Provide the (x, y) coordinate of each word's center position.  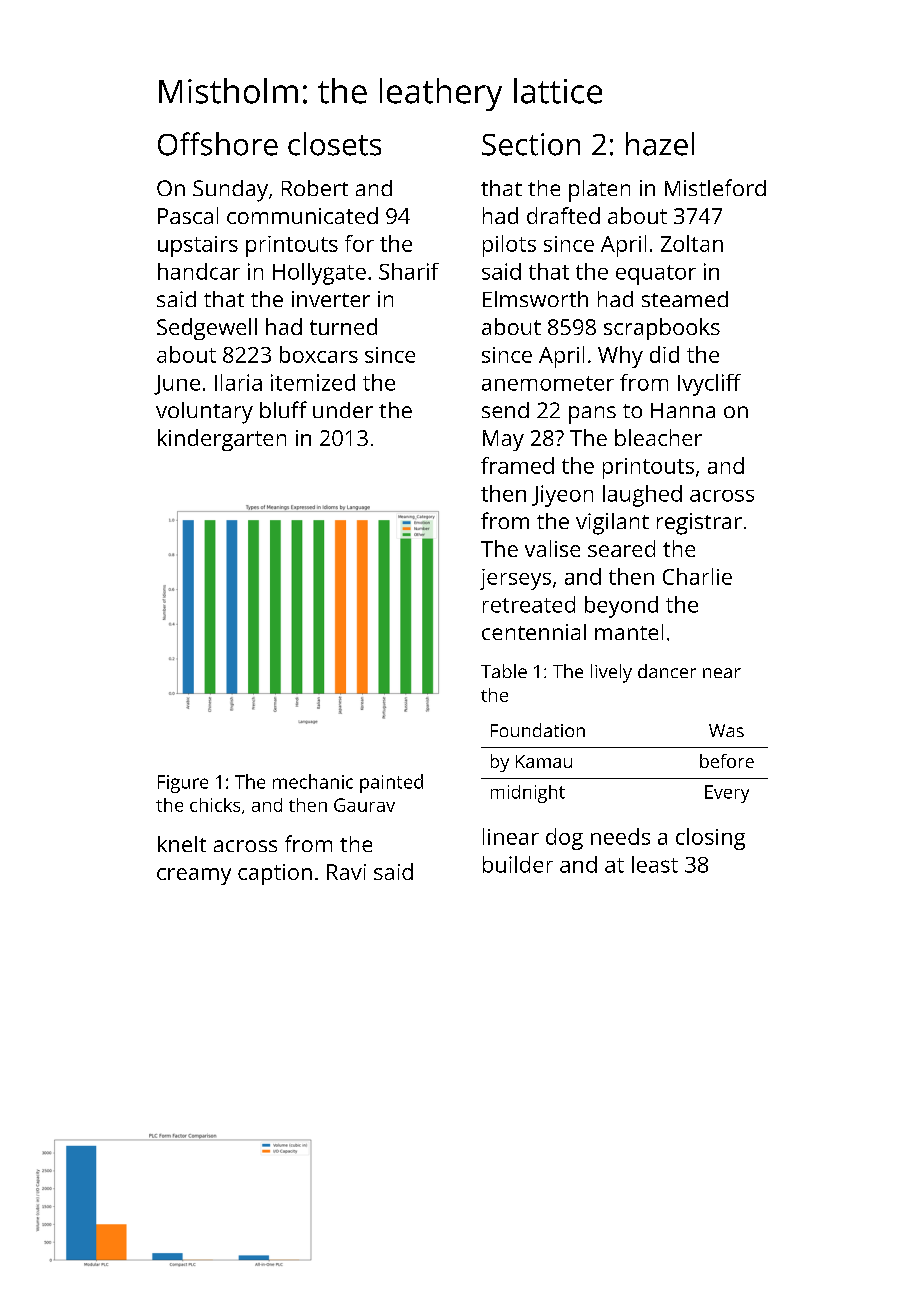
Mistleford (715, 187)
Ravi (346, 872)
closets (334, 144)
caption (275, 874)
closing (710, 839)
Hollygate (319, 274)
